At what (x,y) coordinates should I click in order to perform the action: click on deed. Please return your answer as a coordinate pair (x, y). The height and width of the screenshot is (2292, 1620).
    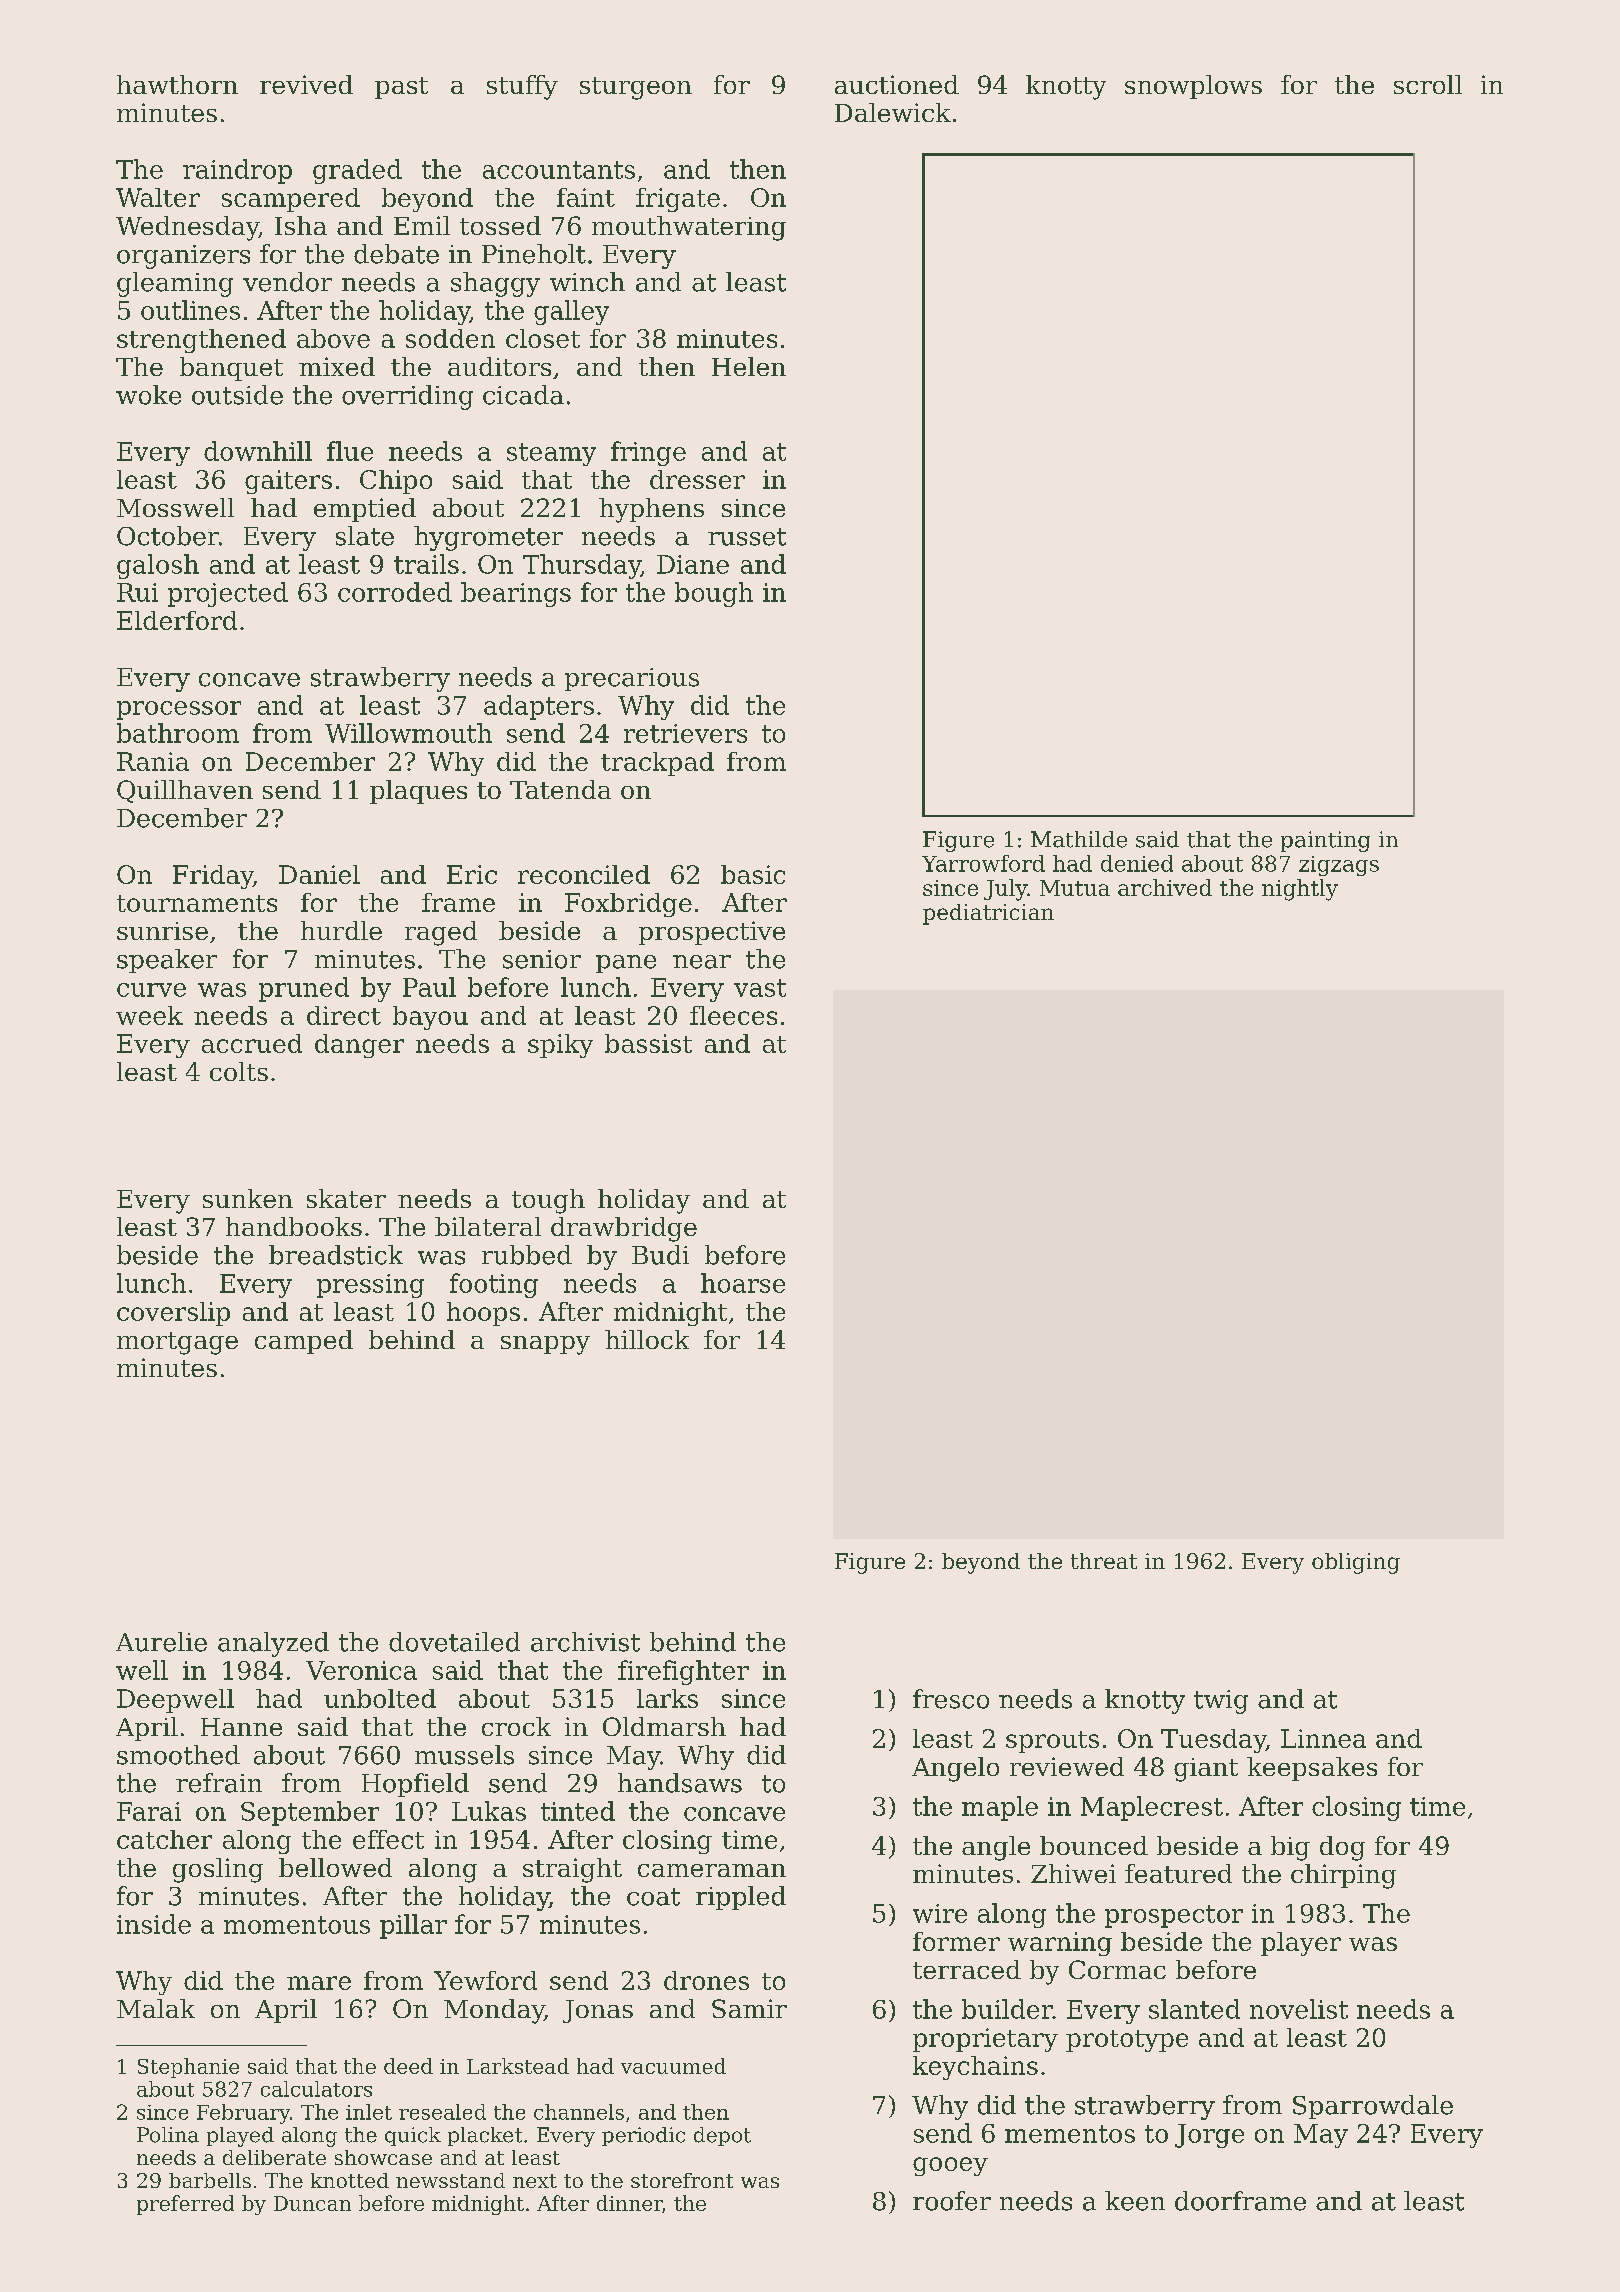
    Looking at the image, I should click on (408, 2066).
